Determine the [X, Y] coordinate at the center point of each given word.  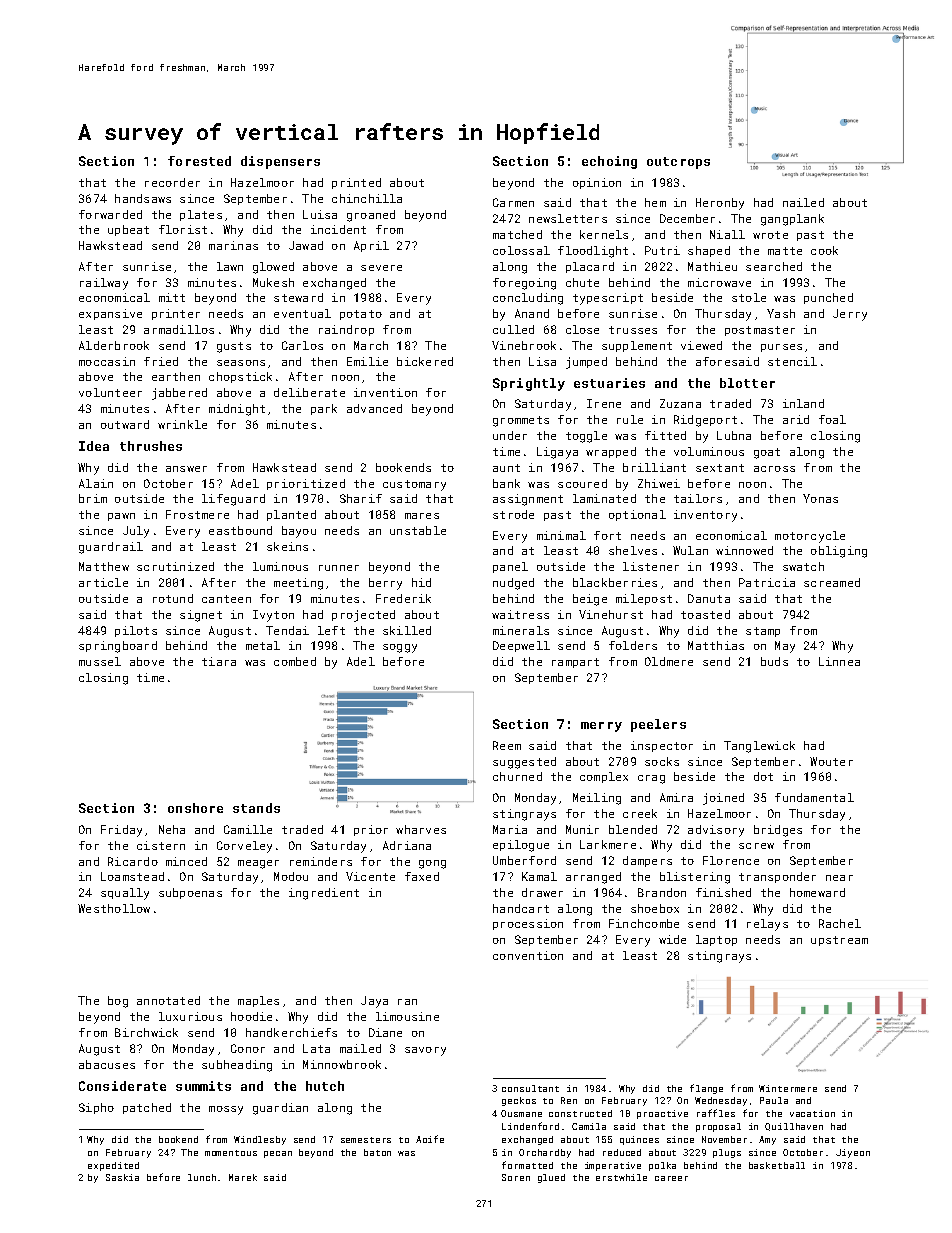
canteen [226, 599]
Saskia [122, 1177]
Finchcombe [644, 923]
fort [607, 535]
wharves [421, 829]
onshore [195, 808]
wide [672, 939]
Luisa [320, 214]
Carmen [513, 202]
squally [125, 894]
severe [381, 268]
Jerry [850, 315]
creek [640, 813]
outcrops [678, 163]
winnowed [744, 550]
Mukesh [273, 282]
